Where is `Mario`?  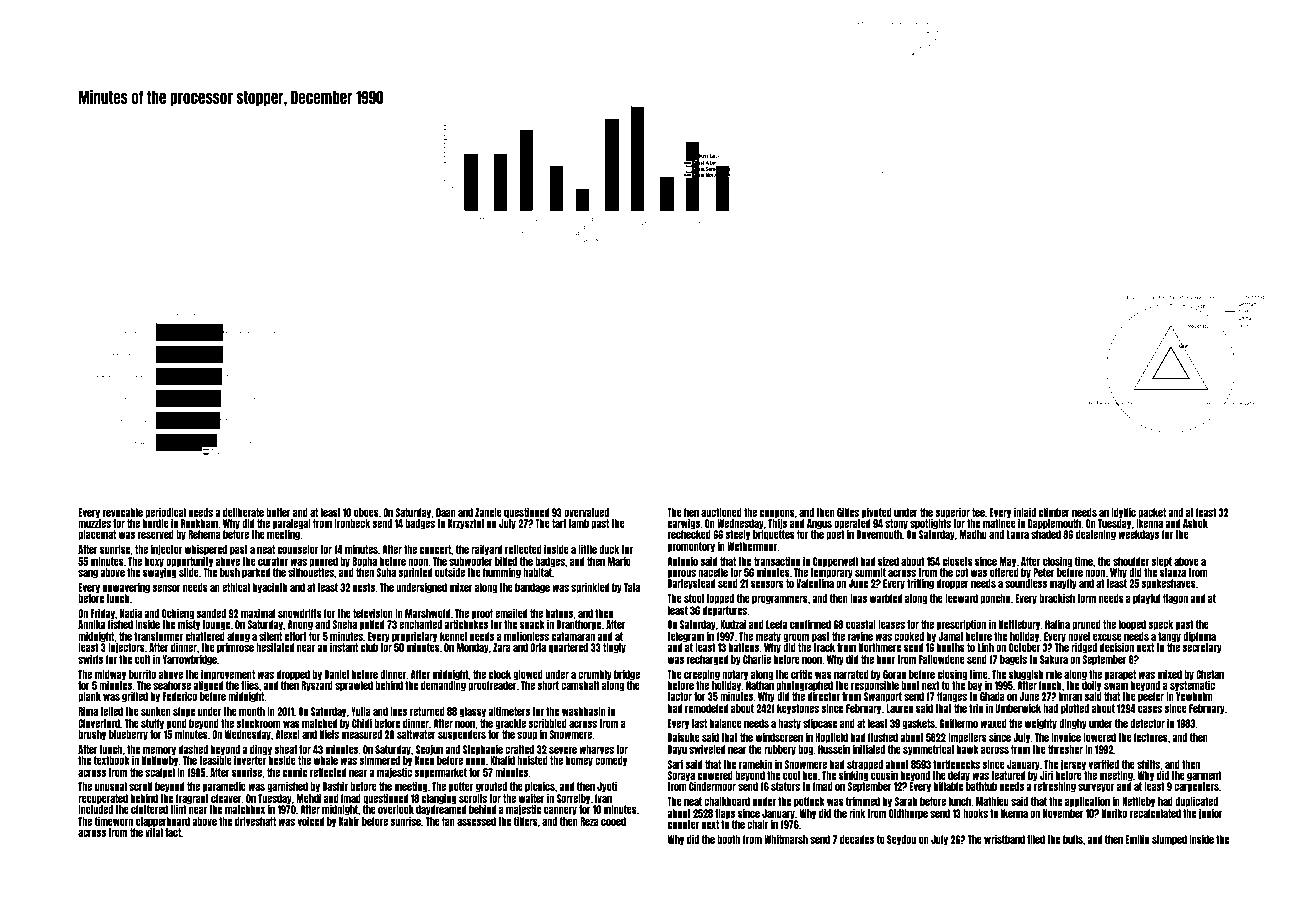
Mario is located at coordinates (619, 561).
